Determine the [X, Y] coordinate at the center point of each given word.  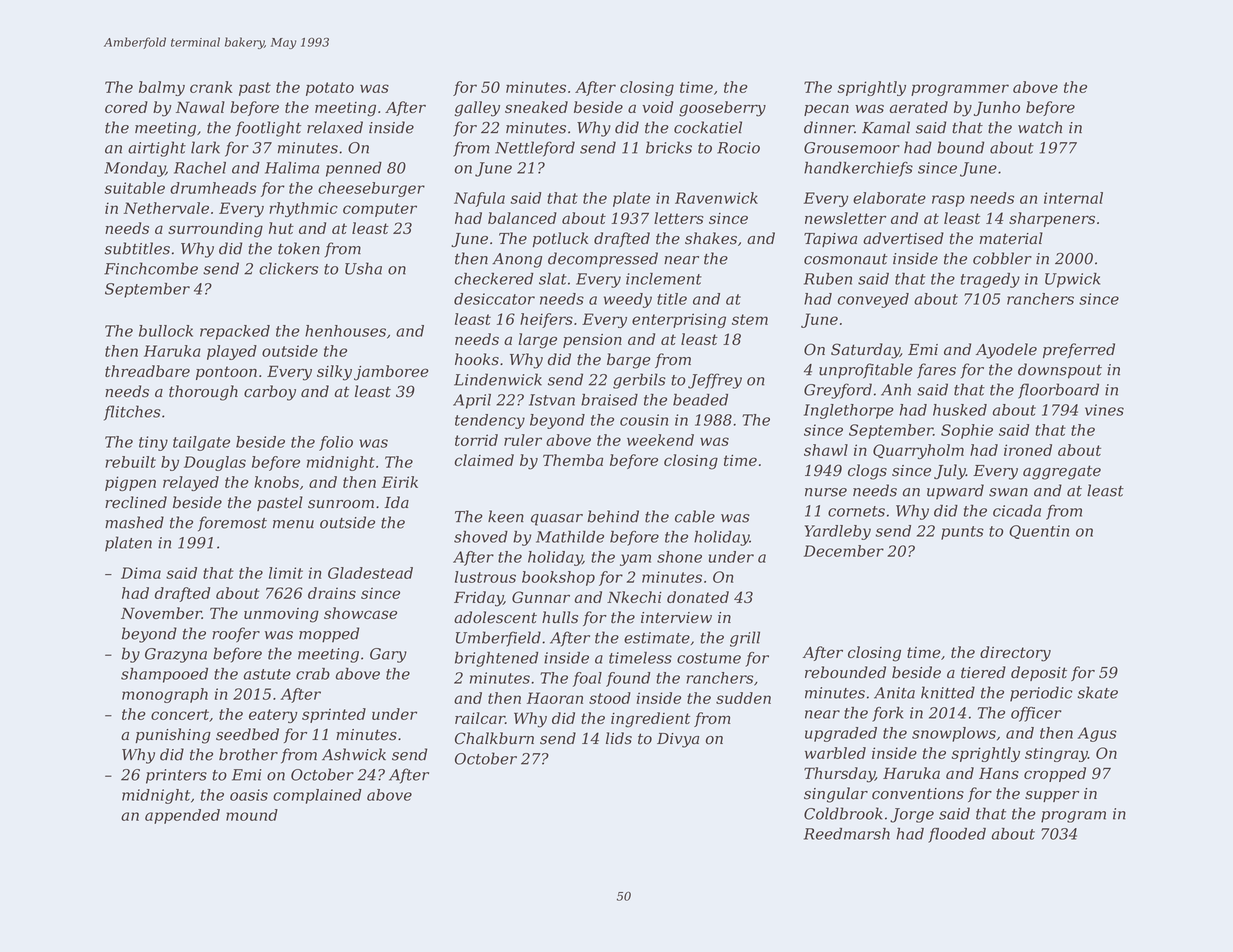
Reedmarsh [847, 834]
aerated [918, 107]
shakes [711, 238]
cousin [644, 420]
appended [182, 816]
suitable [134, 188]
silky [334, 373]
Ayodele [1006, 351]
